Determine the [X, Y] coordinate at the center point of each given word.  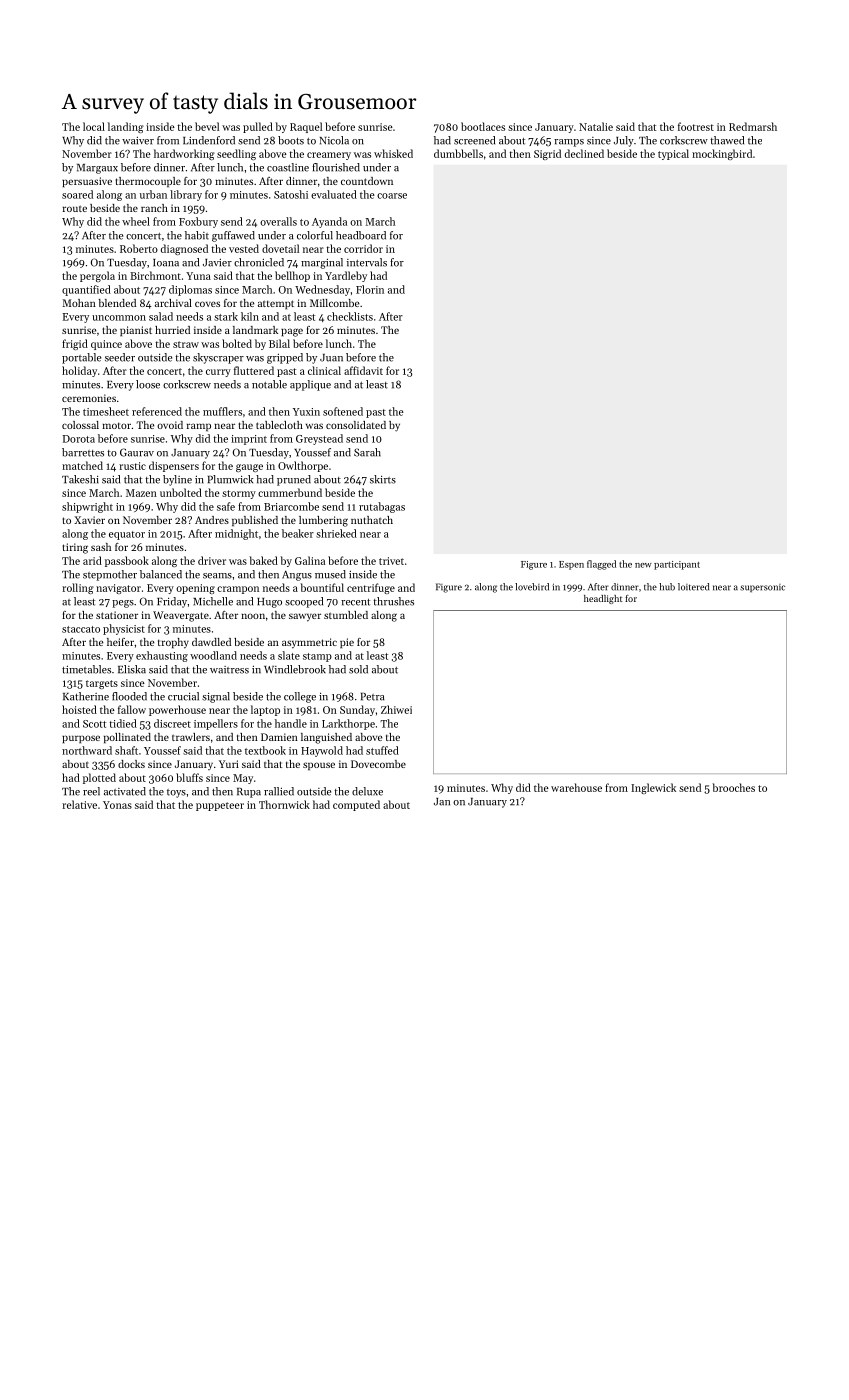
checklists [350, 316]
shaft [126, 750]
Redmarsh [753, 126]
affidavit [363, 370]
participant [677, 565]
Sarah [367, 452]
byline [177, 480]
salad [161, 316]
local [94, 126]
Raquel [306, 127]
